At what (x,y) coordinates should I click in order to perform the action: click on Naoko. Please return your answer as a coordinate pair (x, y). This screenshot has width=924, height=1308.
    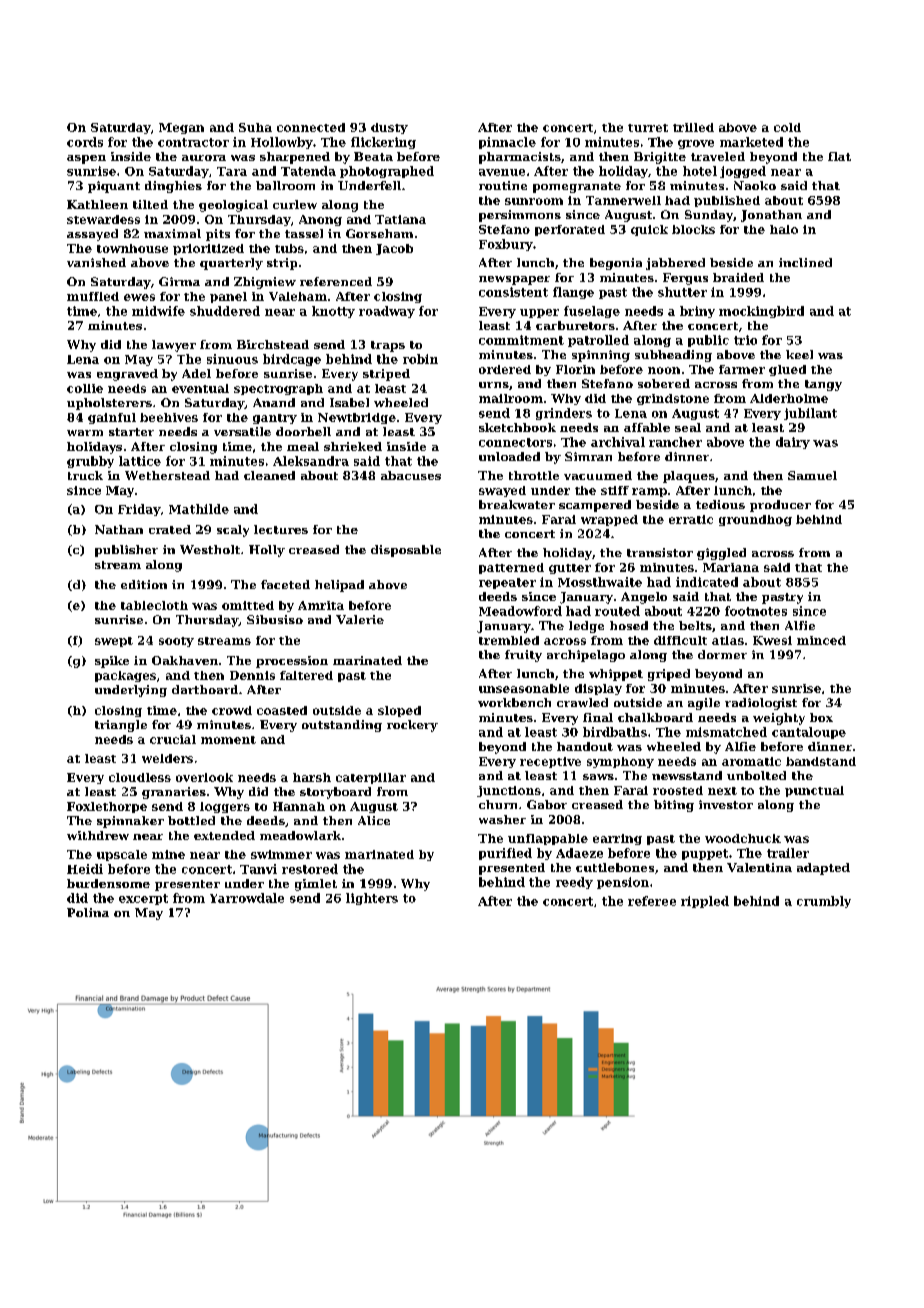
    Looking at the image, I should click on (755, 185).
